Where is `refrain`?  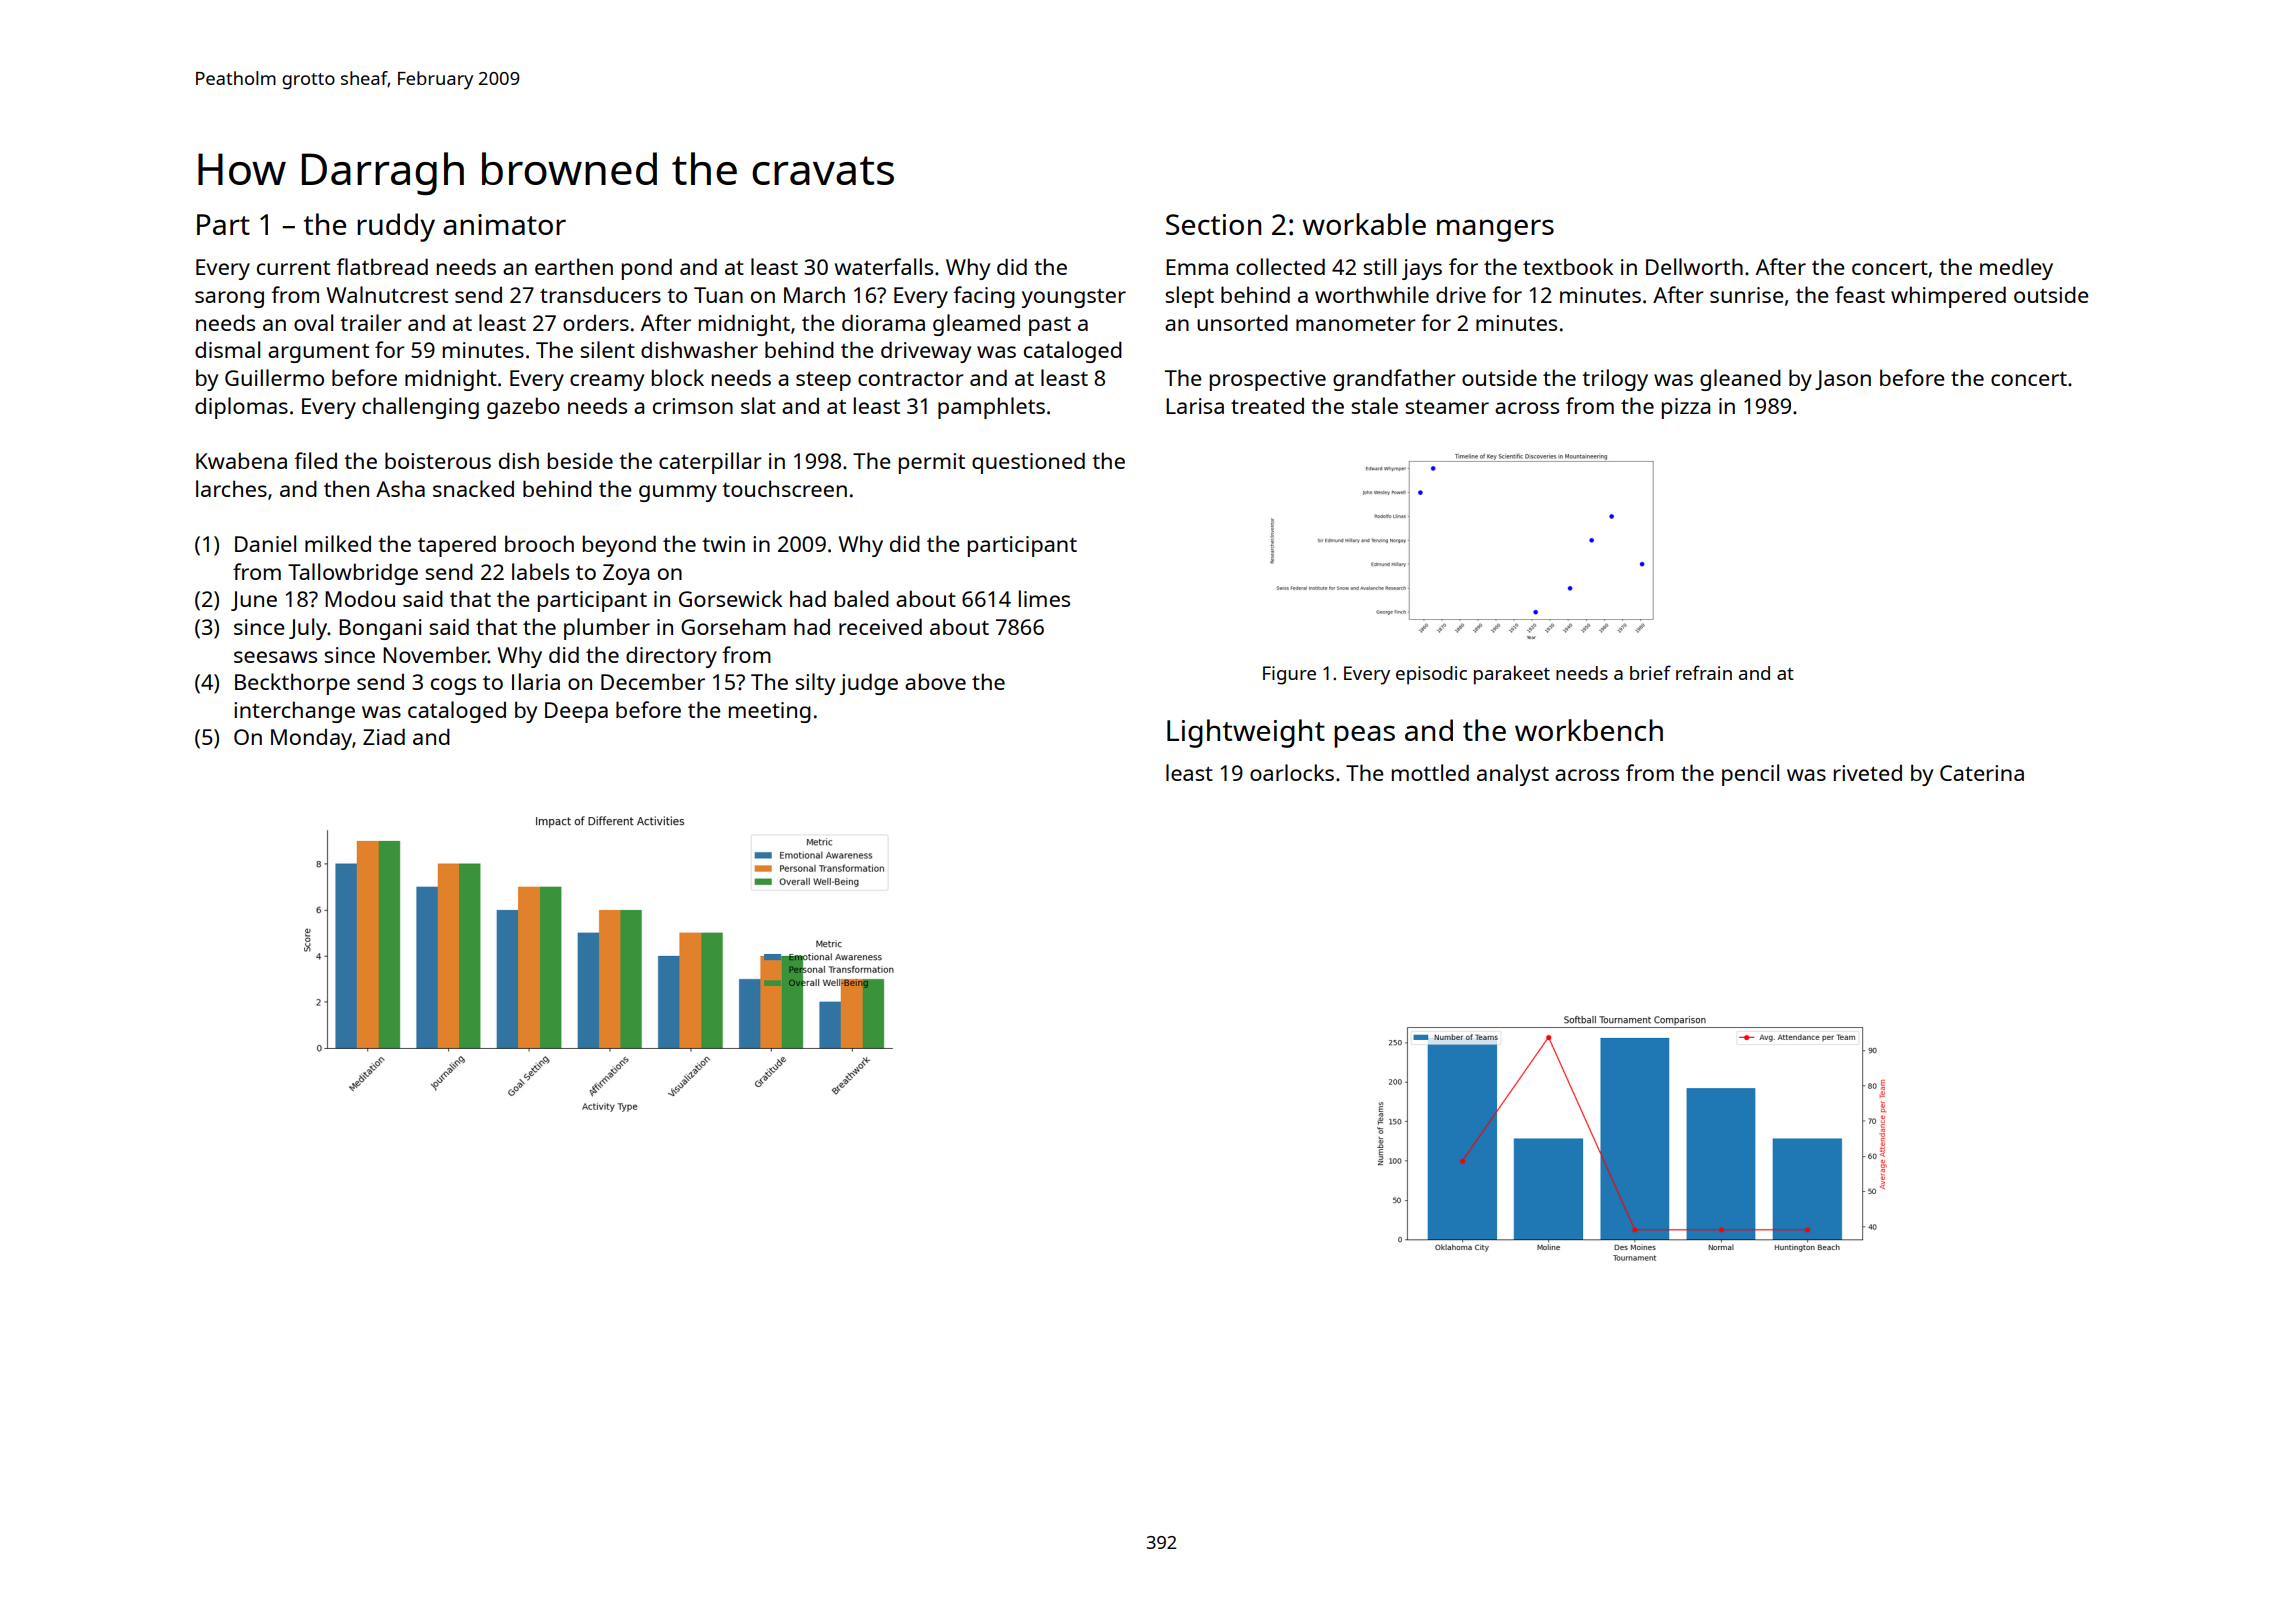 refrain is located at coordinates (1704, 672).
